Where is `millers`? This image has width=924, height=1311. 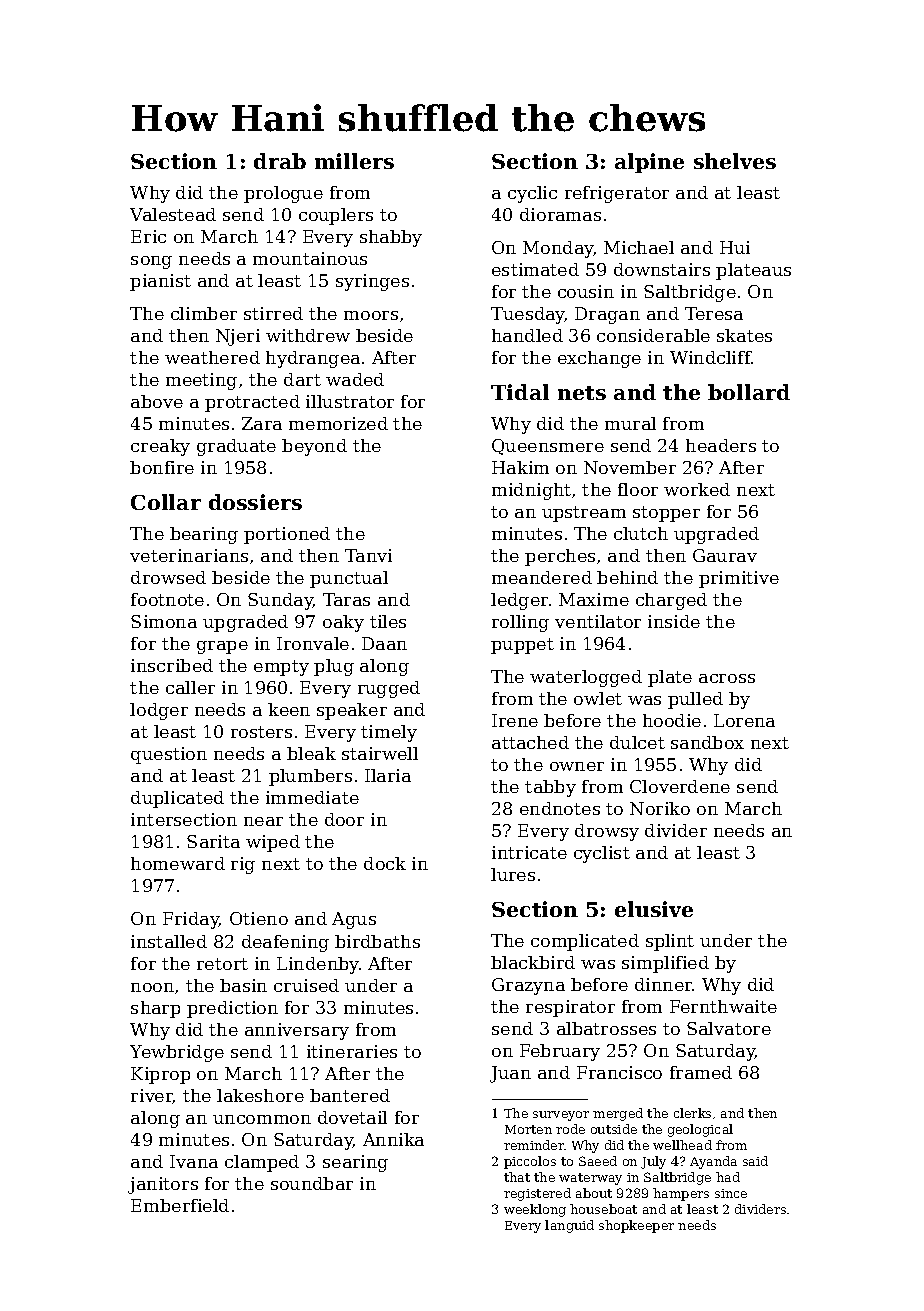
millers is located at coordinates (354, 161).
